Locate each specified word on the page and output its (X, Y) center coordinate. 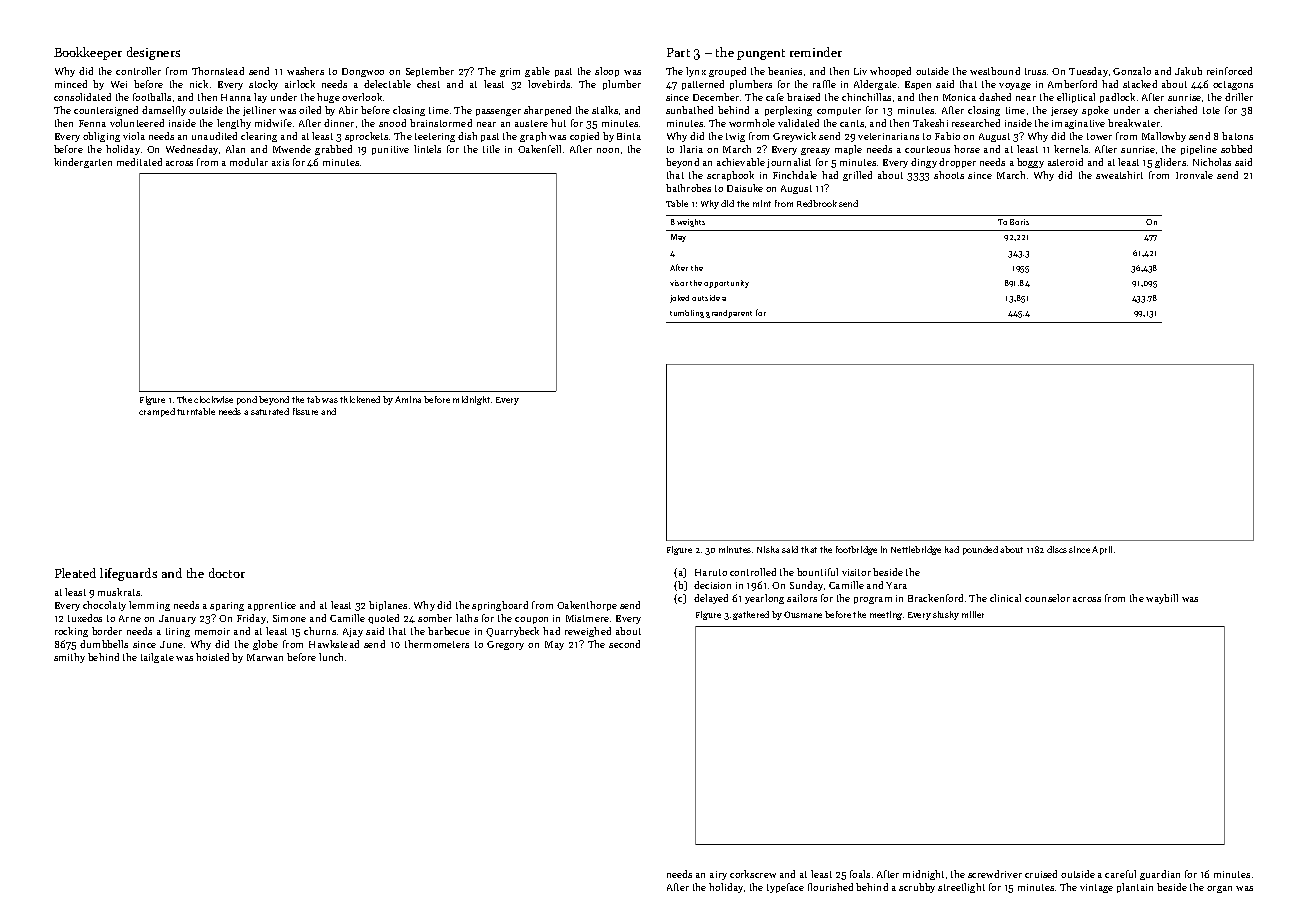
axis (280, 162)
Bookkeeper (88, 53)
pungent (761, 54)
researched (976, 123)
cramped (157, 412)
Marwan (265, 657)
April (1102, 550)
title (491, 149)
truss (1035, 71)
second (624, 644)
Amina (408, 399)
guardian (1160, 875)
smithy (69, 658)
